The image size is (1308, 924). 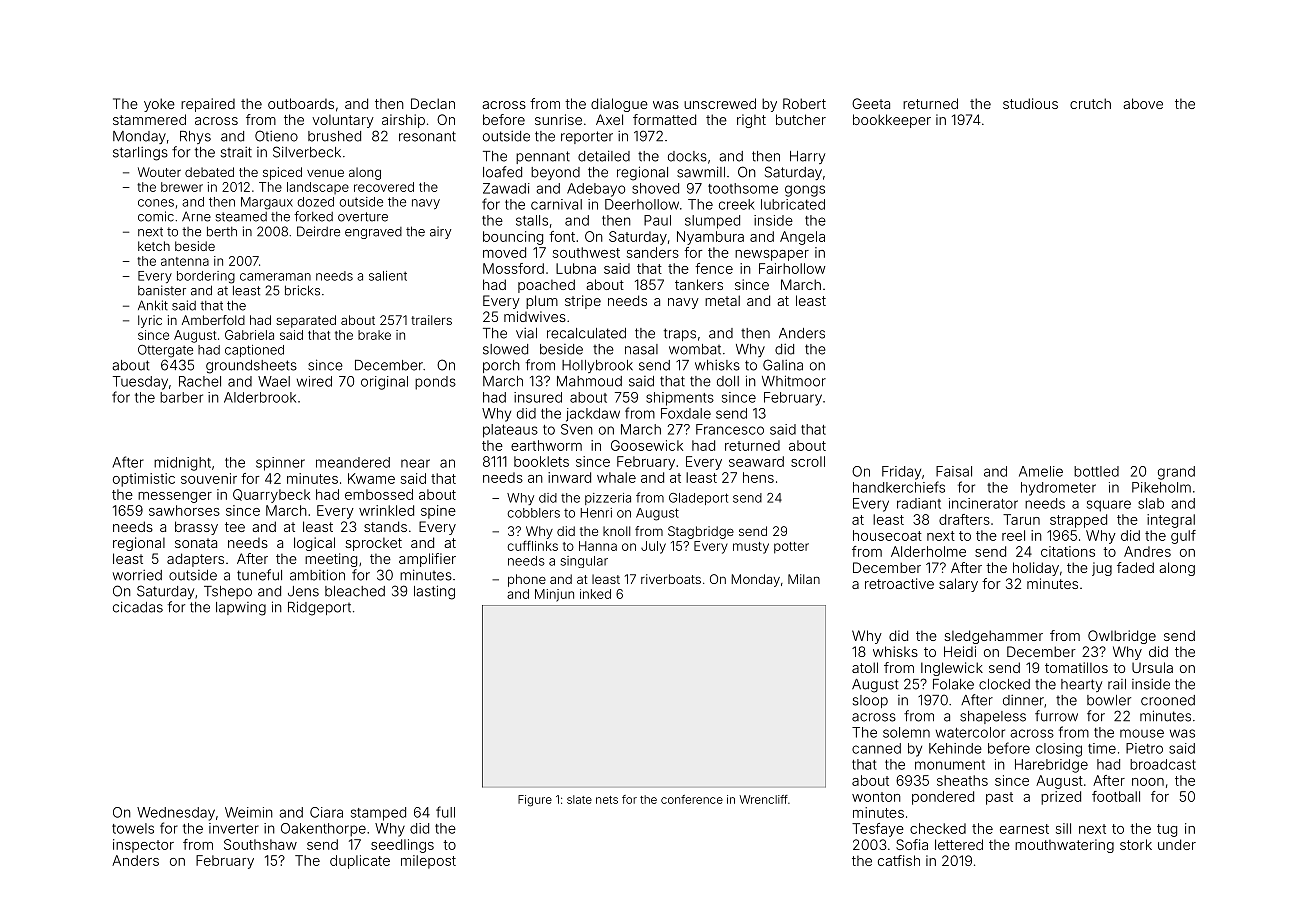 I want to click on salary, so click(x=958, y=585).
